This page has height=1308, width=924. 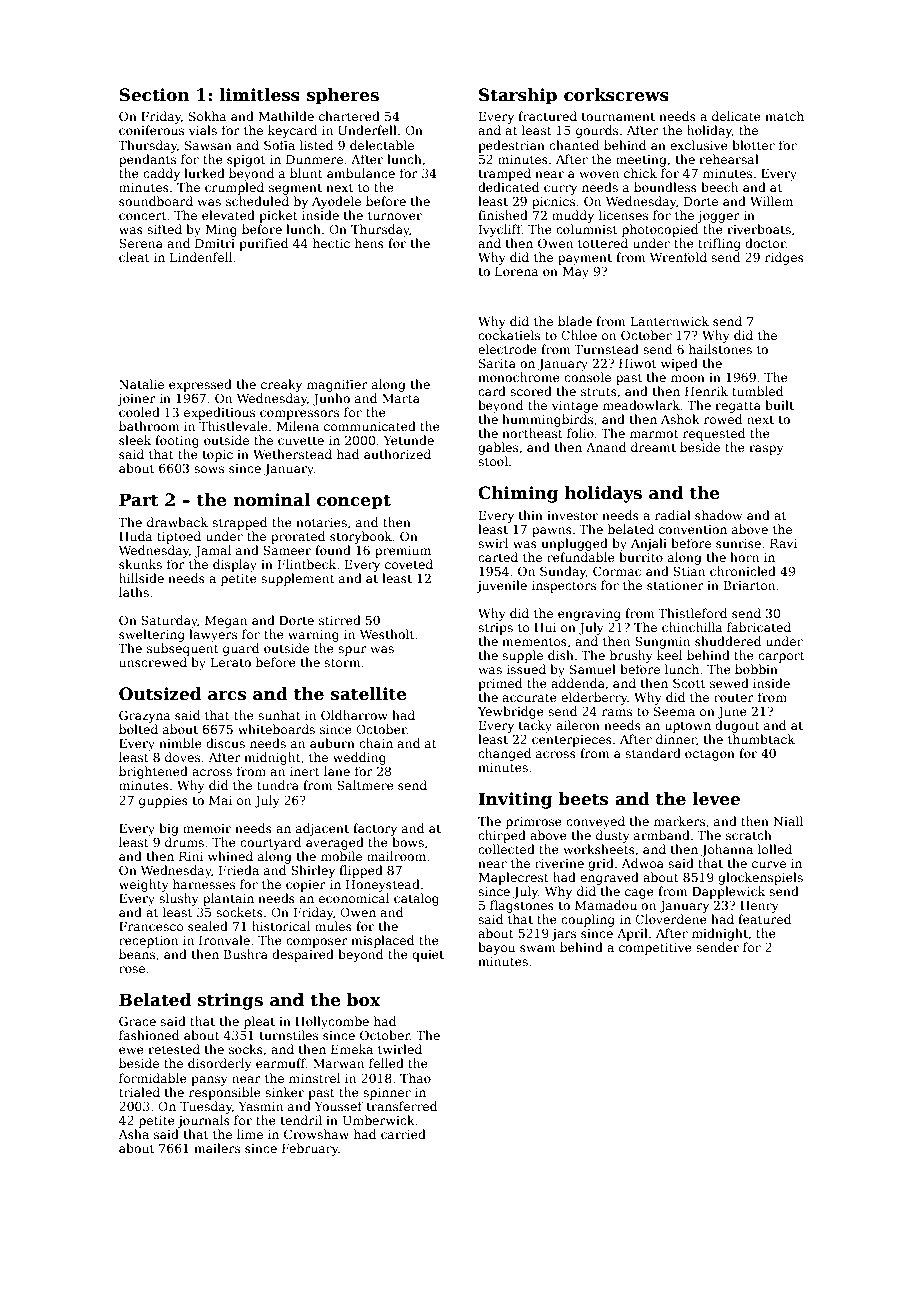 I want to click on Asha, so click(x=133, y=1134).
